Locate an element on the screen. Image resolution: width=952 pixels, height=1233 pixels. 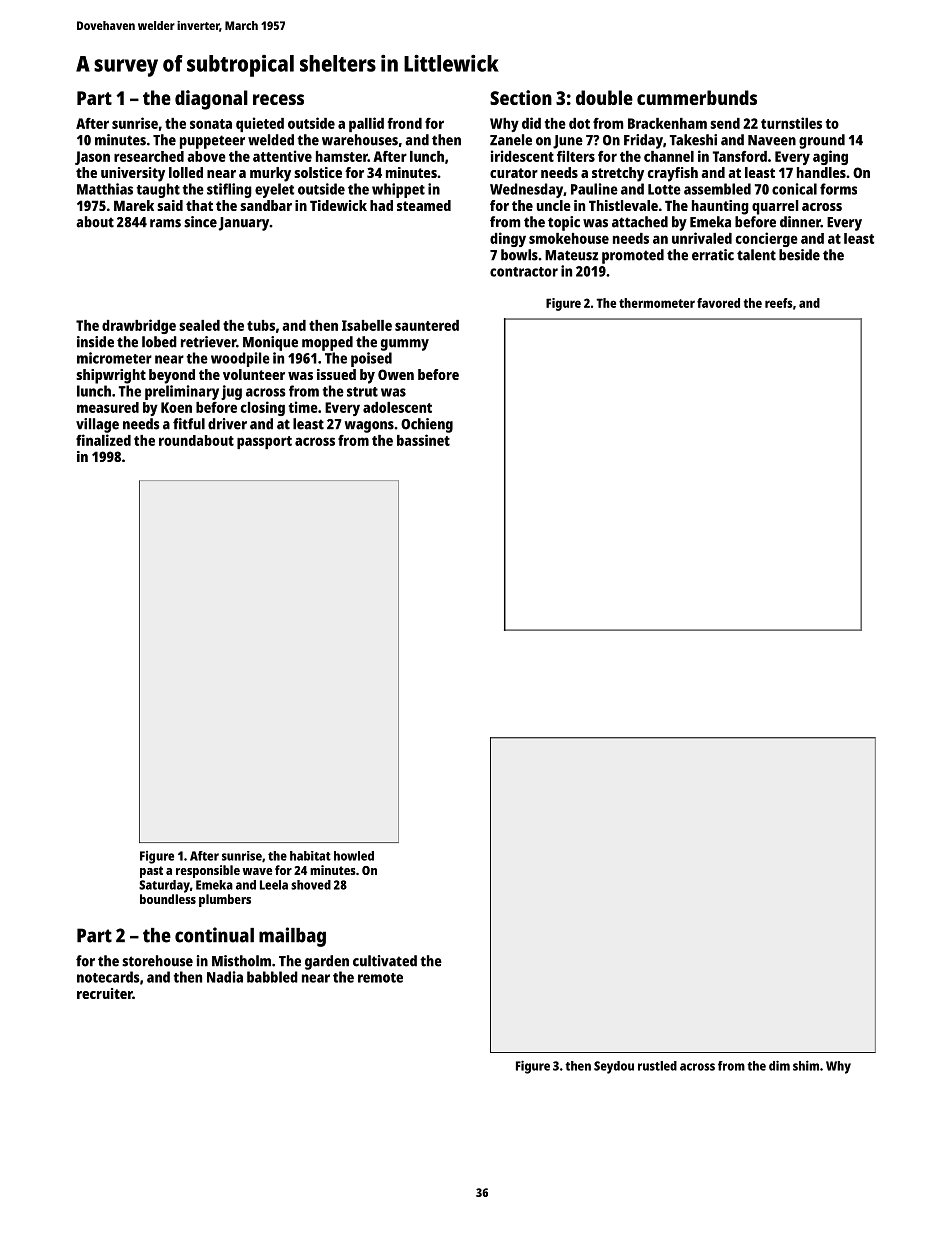
shoved is located at coordinates (311, 885).
